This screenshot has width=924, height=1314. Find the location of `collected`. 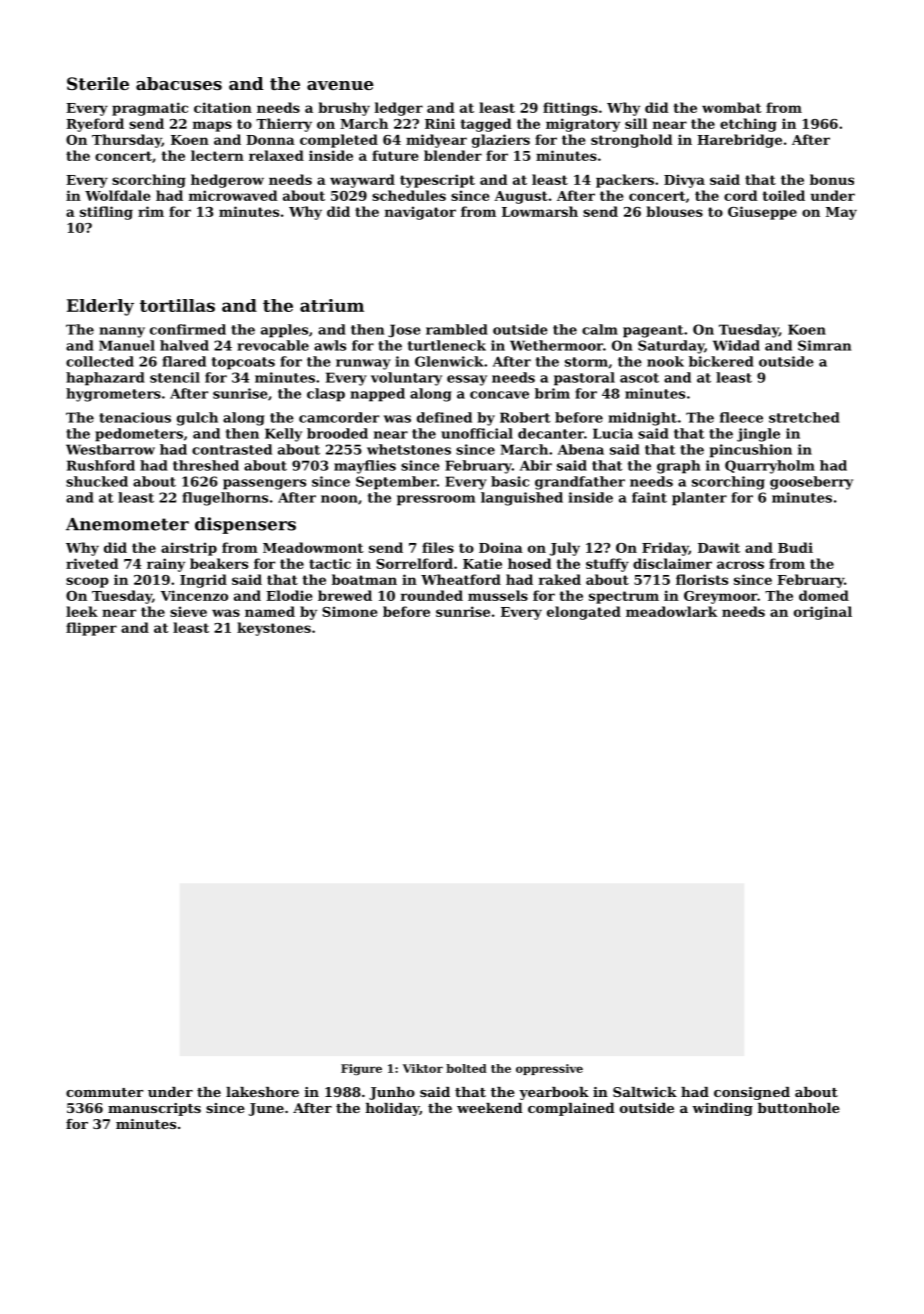

collected is located at coordinates (100, 361).
